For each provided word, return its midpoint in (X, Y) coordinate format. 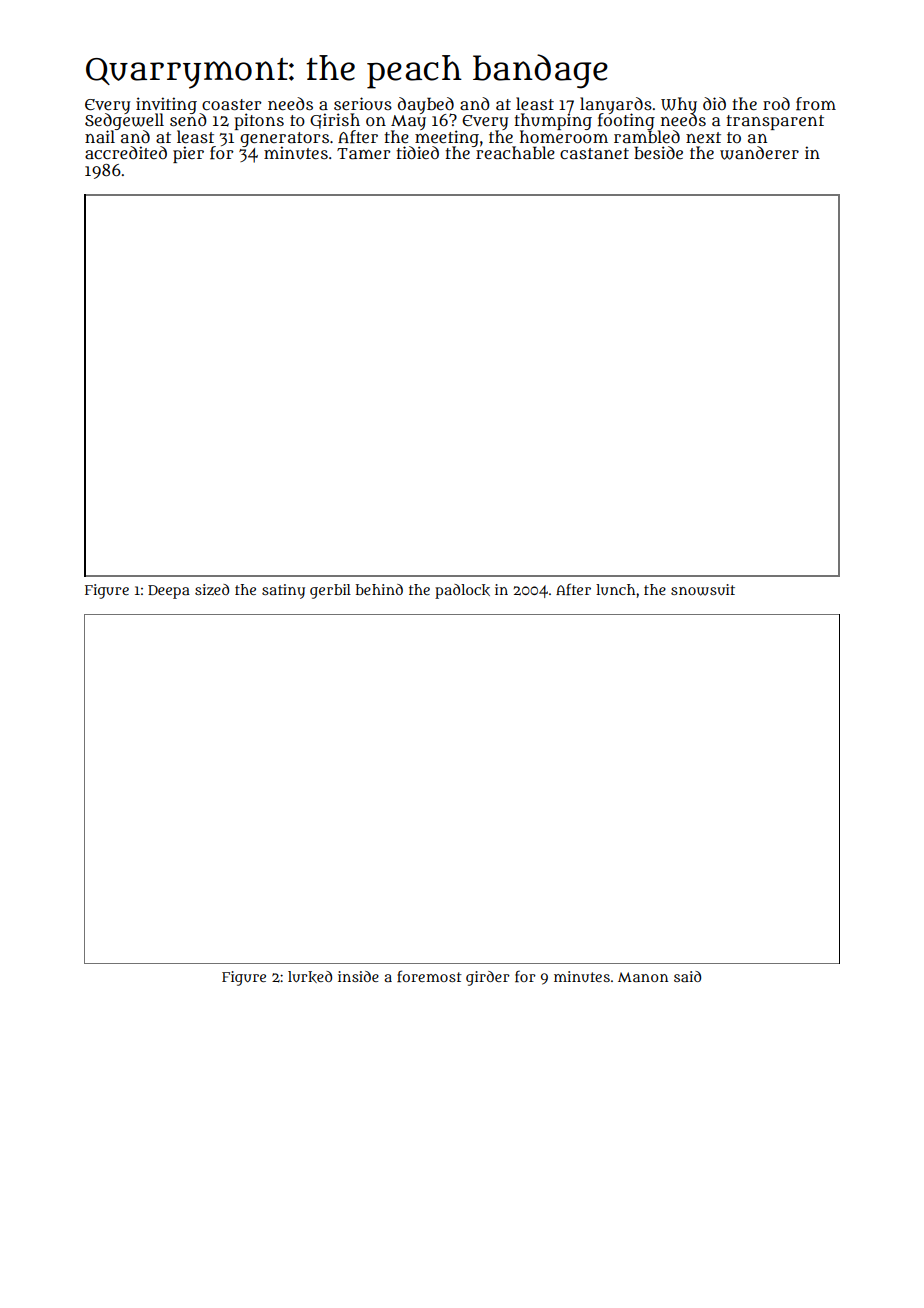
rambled (647, 136)
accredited (126, 152)
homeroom (564, 136)
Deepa (169, 592)
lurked (310, 977)
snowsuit (703, 590)
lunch (615, 589)
